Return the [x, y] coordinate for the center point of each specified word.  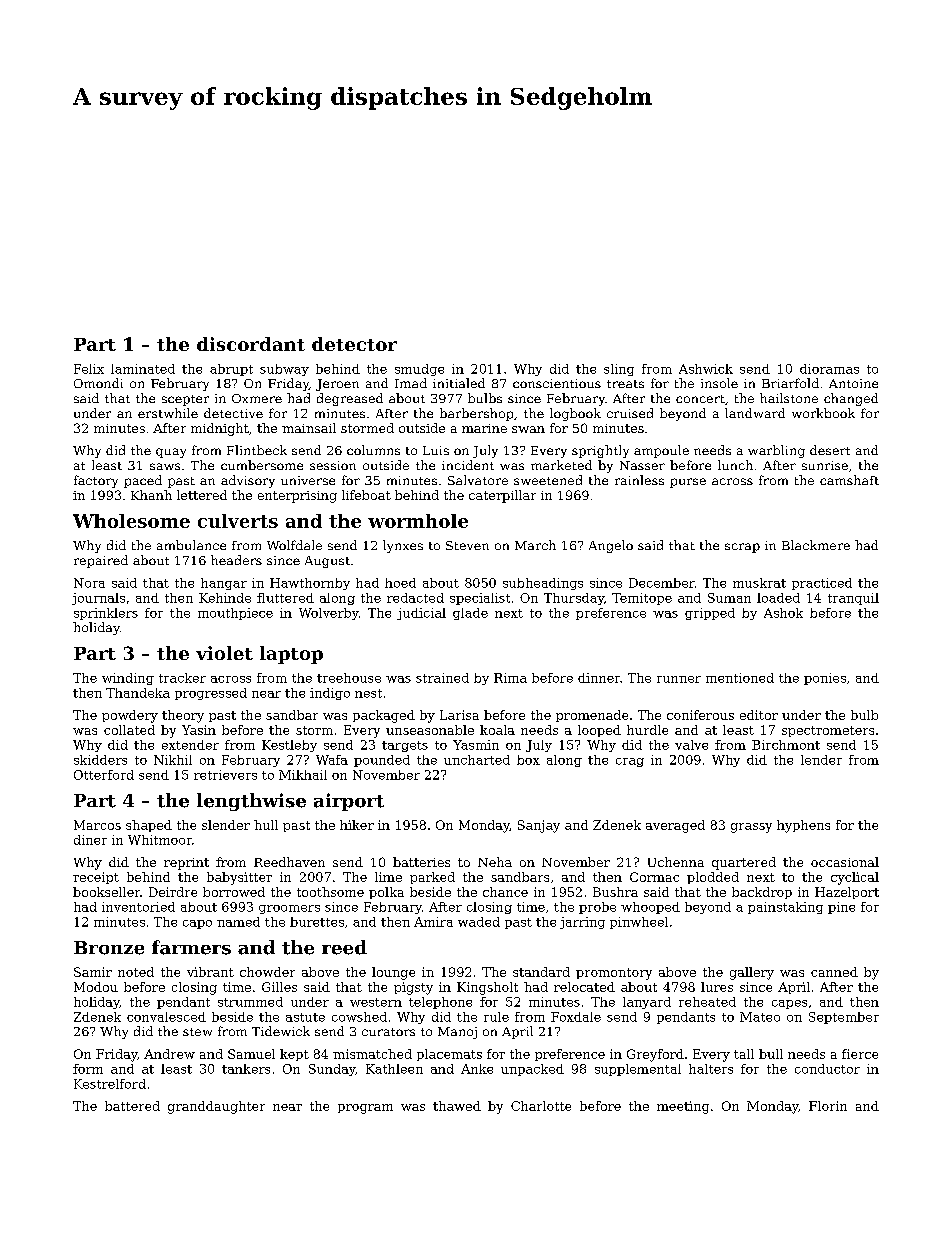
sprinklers [106, 614]
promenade [592, 716]
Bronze [109, 948]
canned [834, 972]
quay [171, 453]
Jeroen [337, 385]
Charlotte [541, 1106]
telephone [440, 1003]
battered [132, 1106]
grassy [751, 828]
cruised [630, 413]
